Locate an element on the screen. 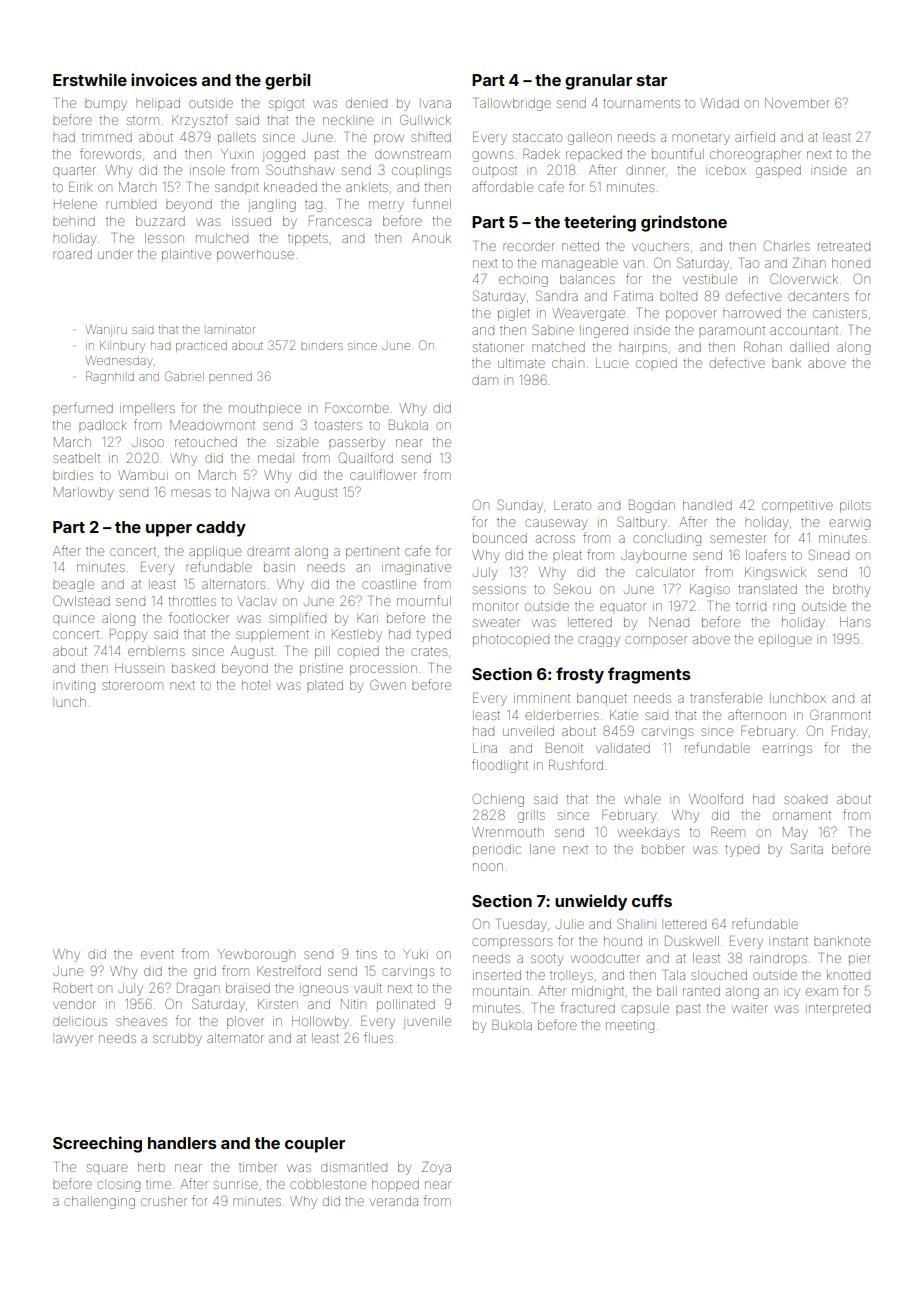  dam is located at coordinates (485, 380).
